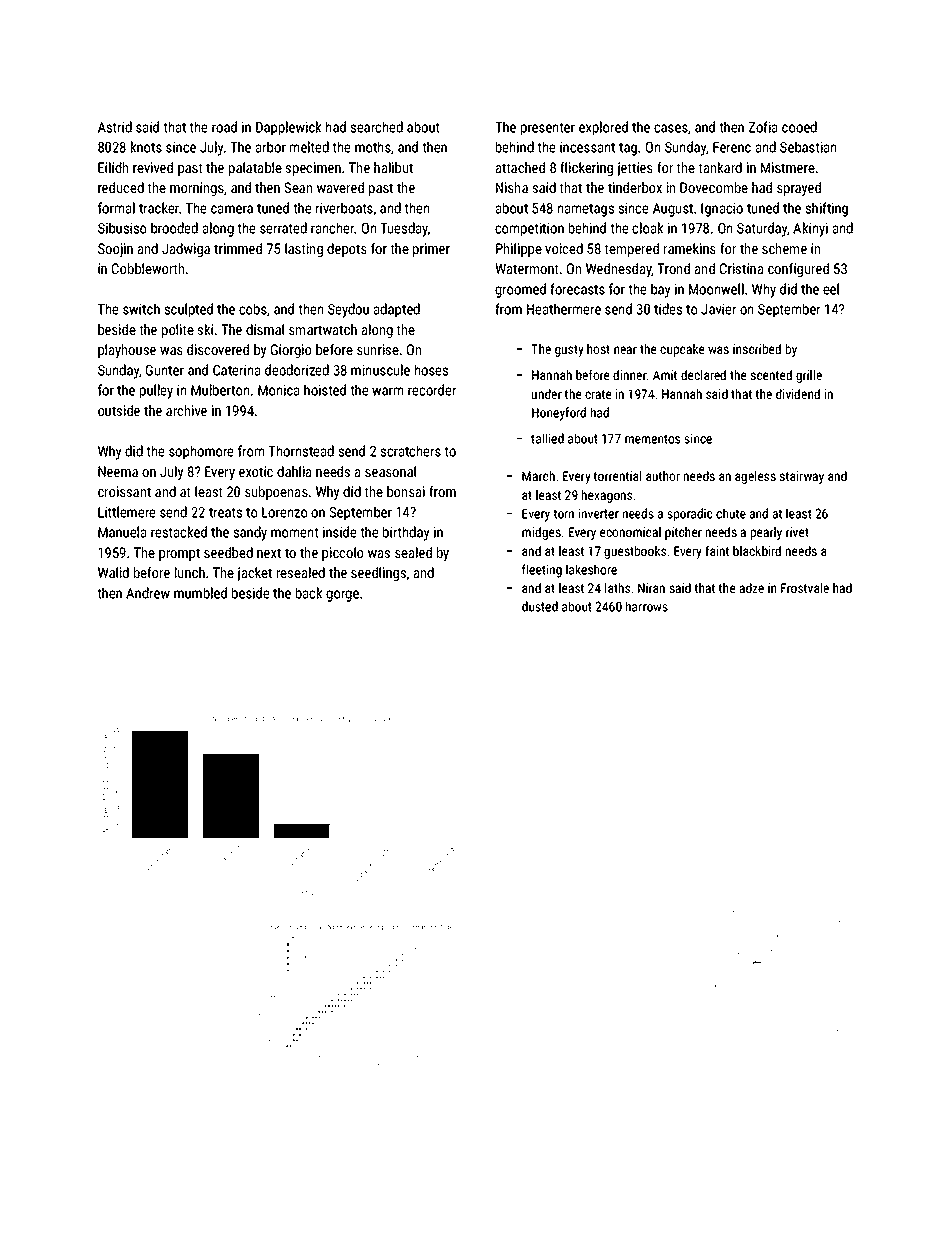 The width and height of the screenshot is (952, 1233). I want to click on gorge, so click(342, 596).
